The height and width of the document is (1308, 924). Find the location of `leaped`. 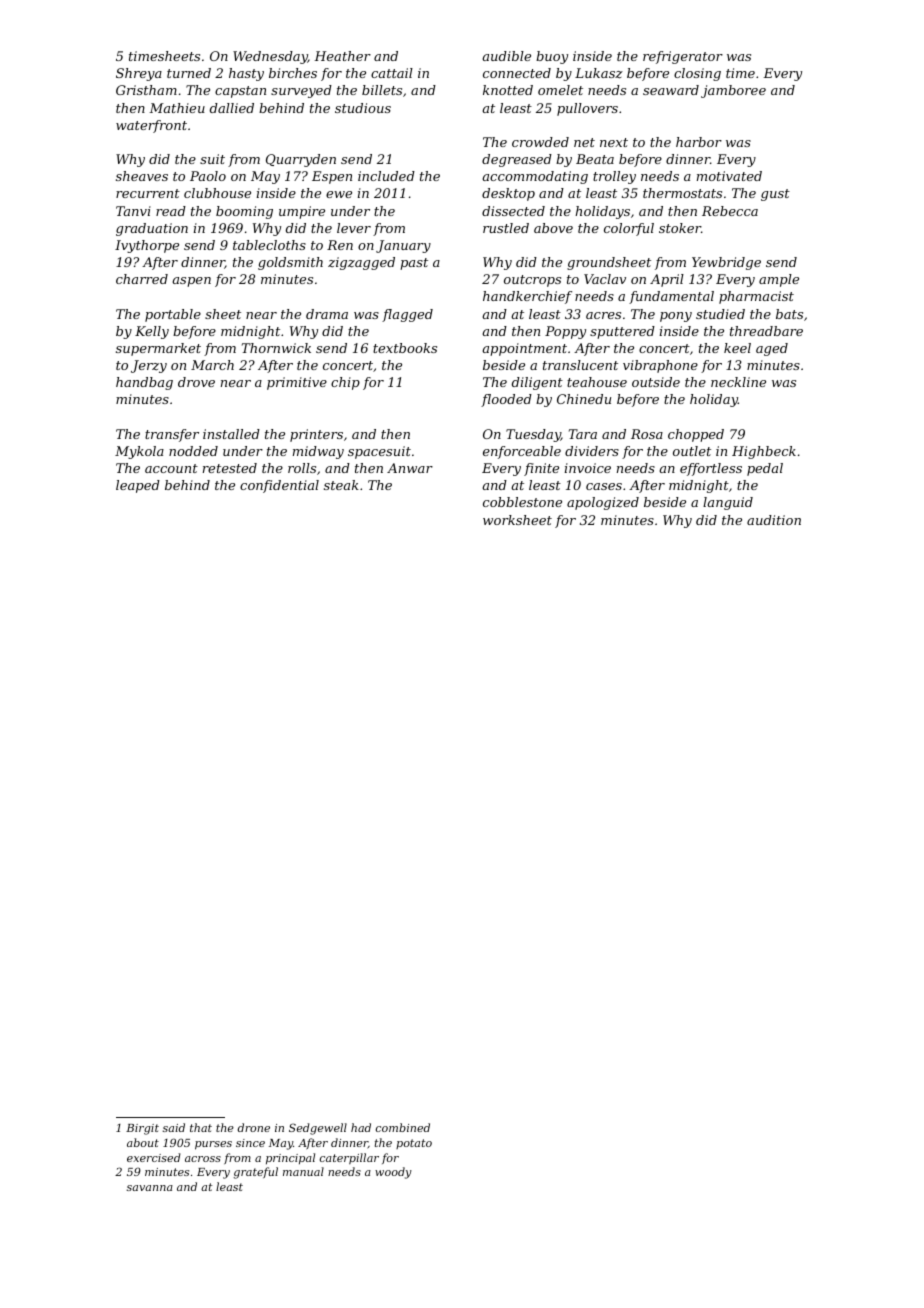

leaped is located at coordinates (138, 486).
